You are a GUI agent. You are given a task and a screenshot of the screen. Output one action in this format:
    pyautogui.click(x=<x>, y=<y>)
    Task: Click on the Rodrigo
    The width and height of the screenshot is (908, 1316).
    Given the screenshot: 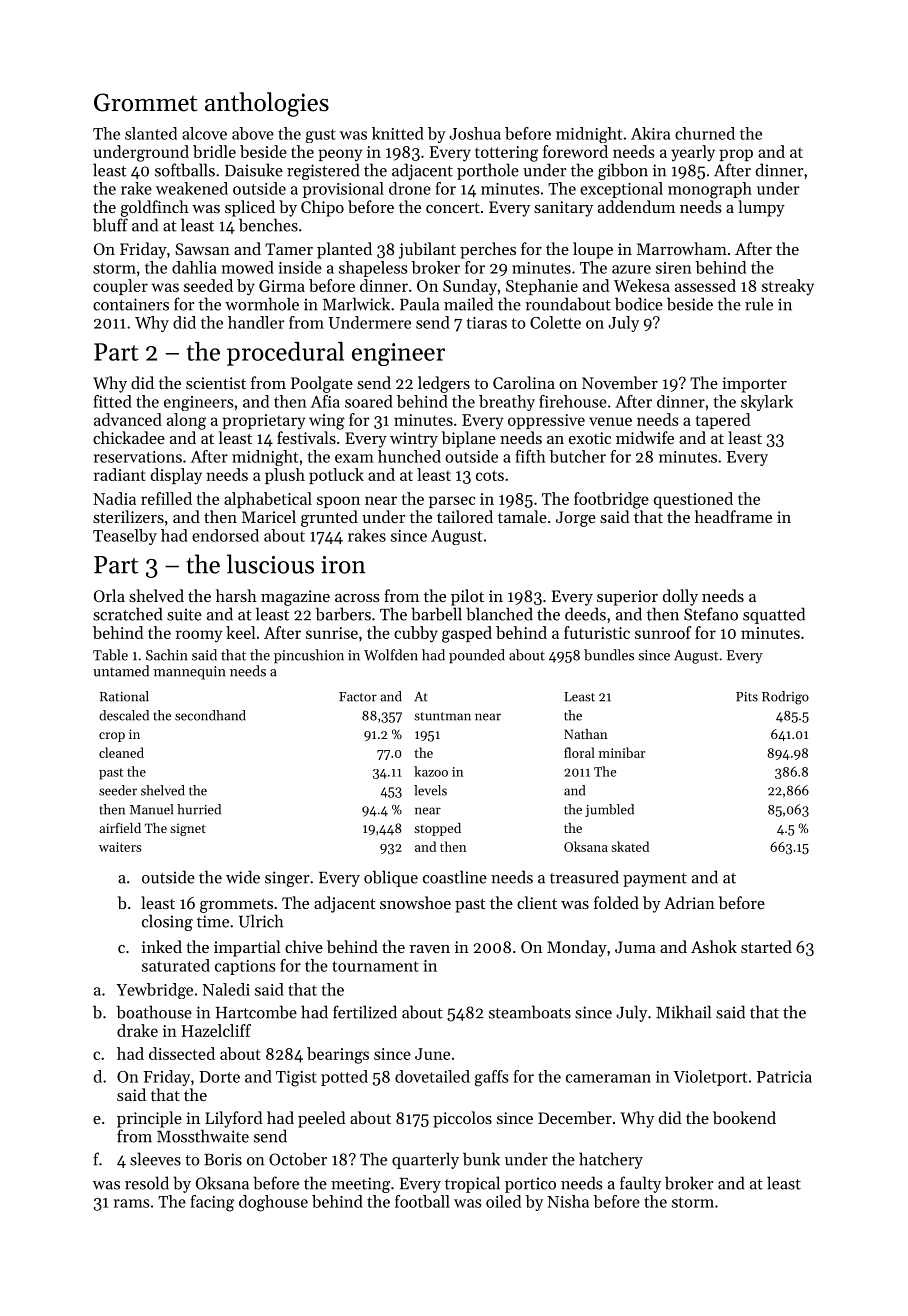 What is the action you would take?
    pyautogui.click(x=785, y=698)
